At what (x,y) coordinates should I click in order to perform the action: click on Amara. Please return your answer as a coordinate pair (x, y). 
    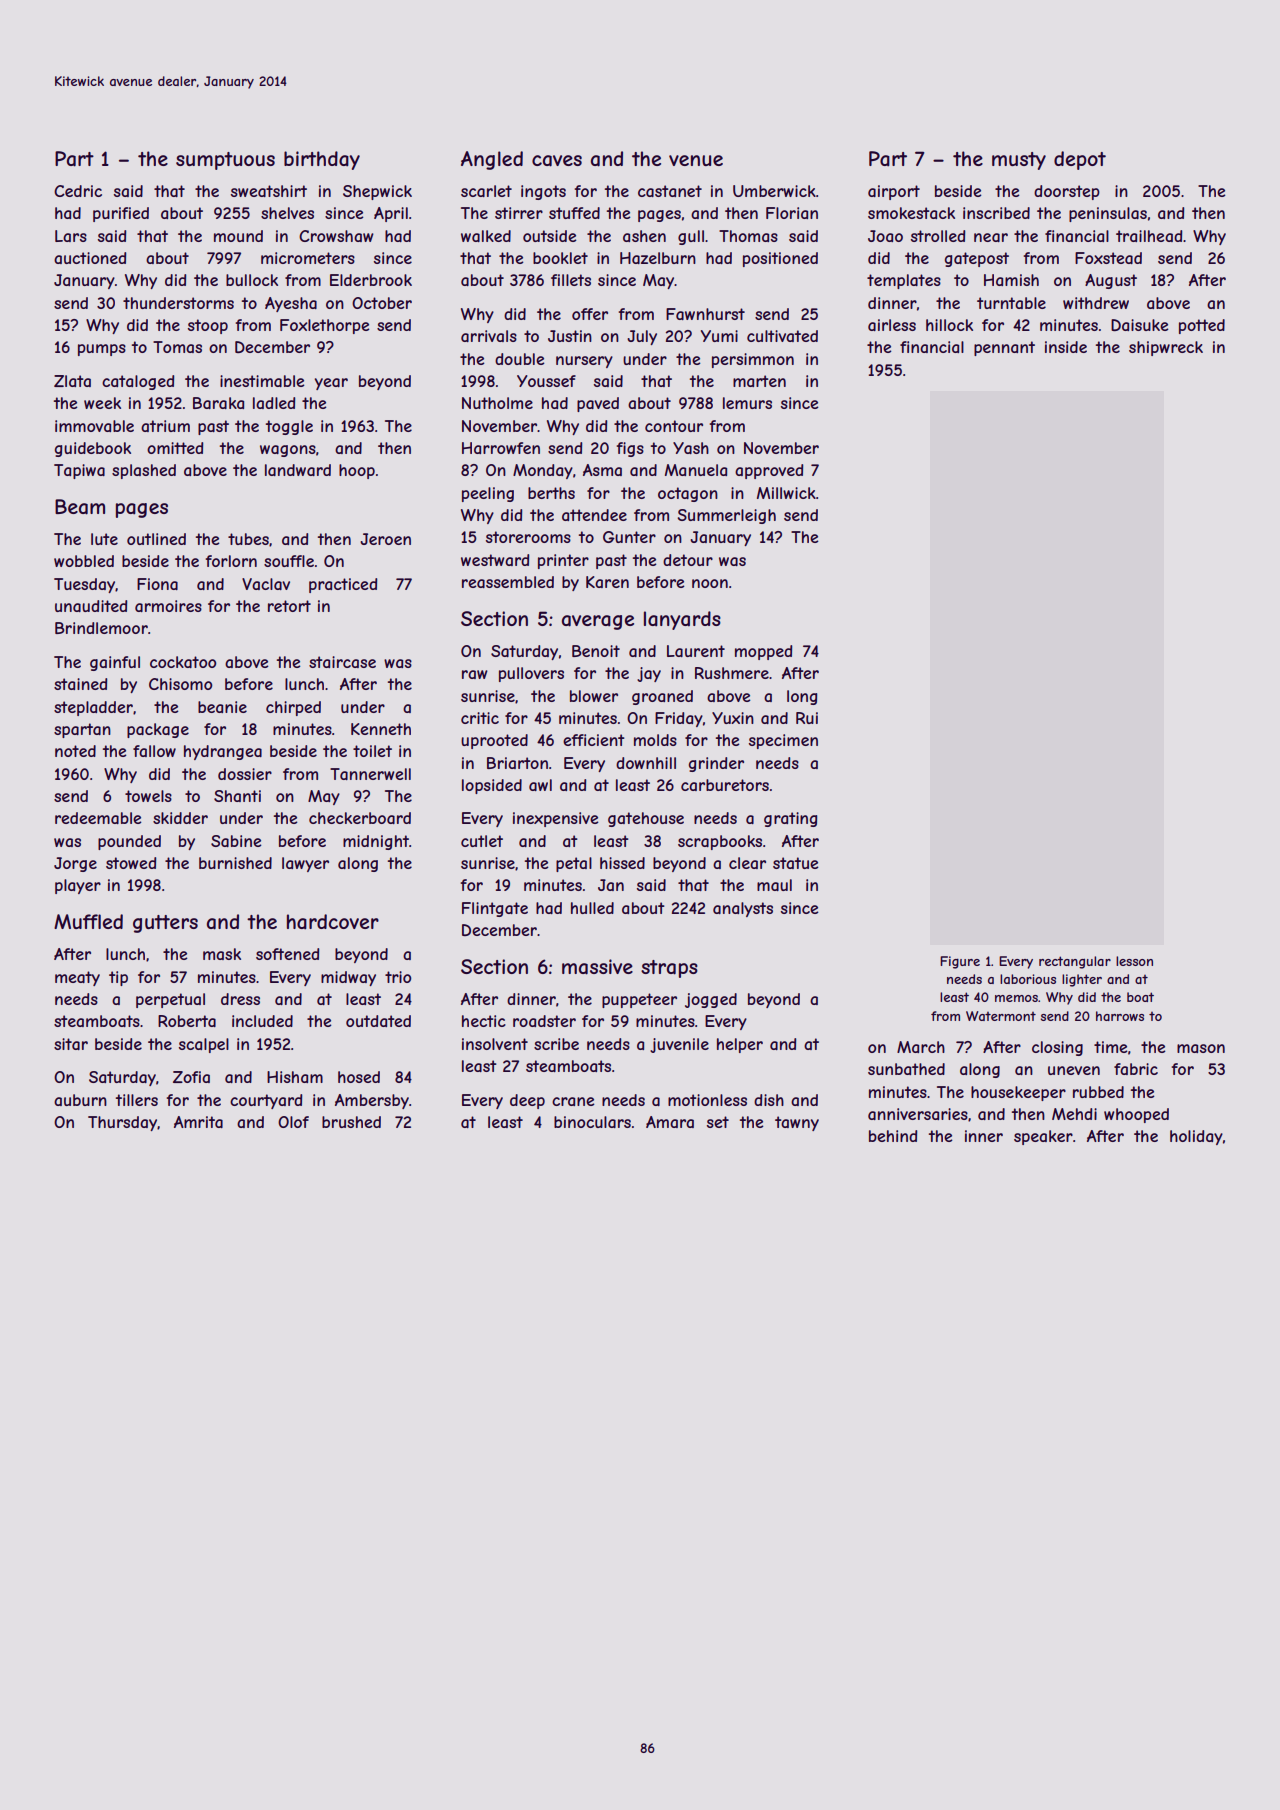
    Looking at the image, I should click on (670, 1122).
